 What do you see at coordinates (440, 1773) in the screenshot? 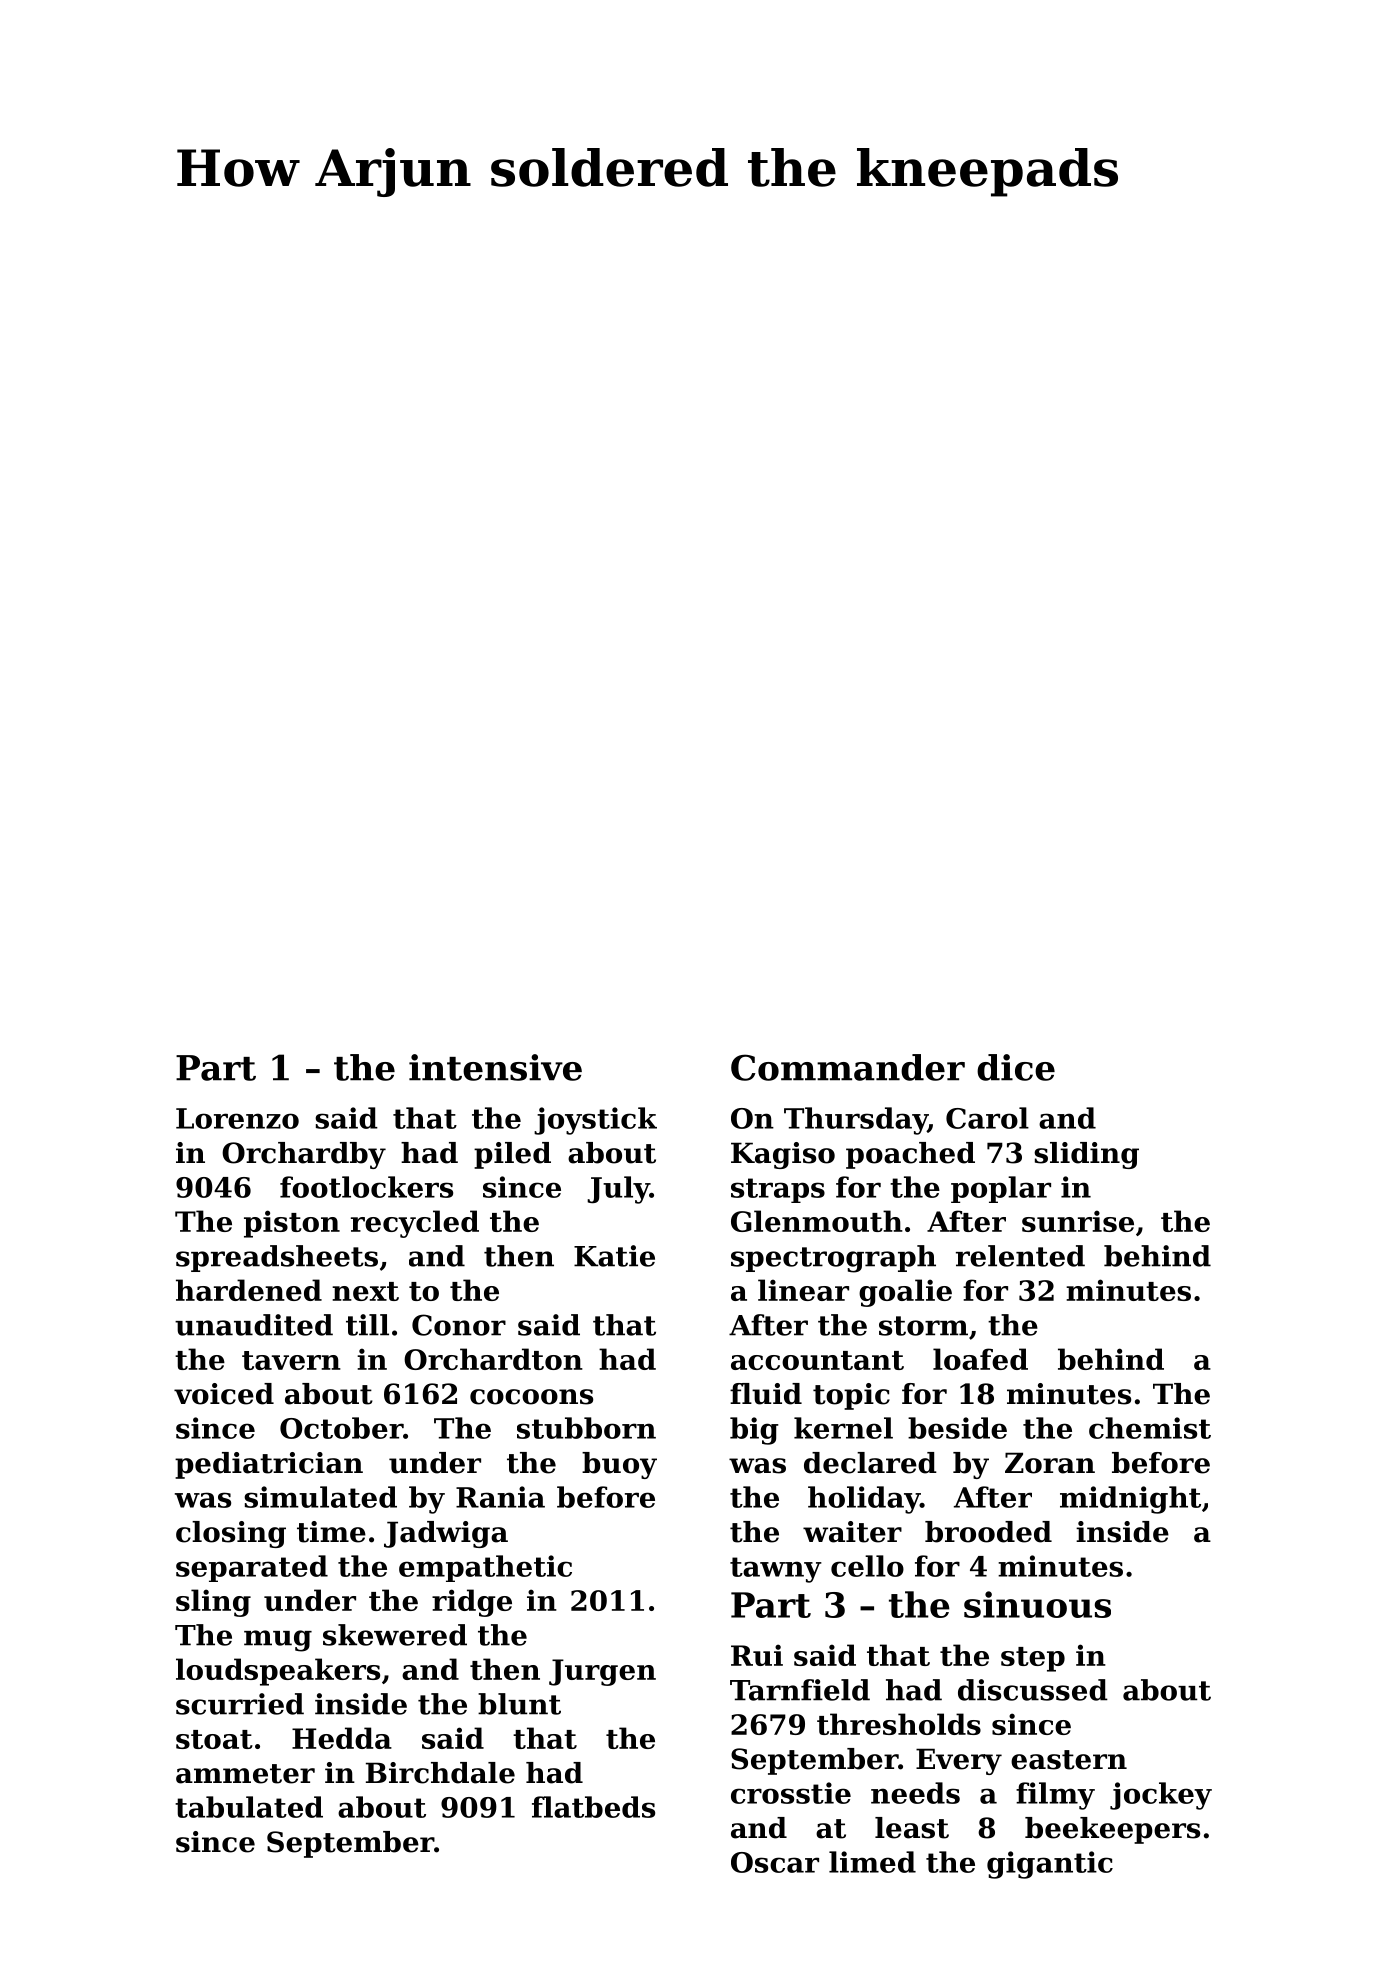
I see `Birchdale` at bounding box center [440, 1773].
